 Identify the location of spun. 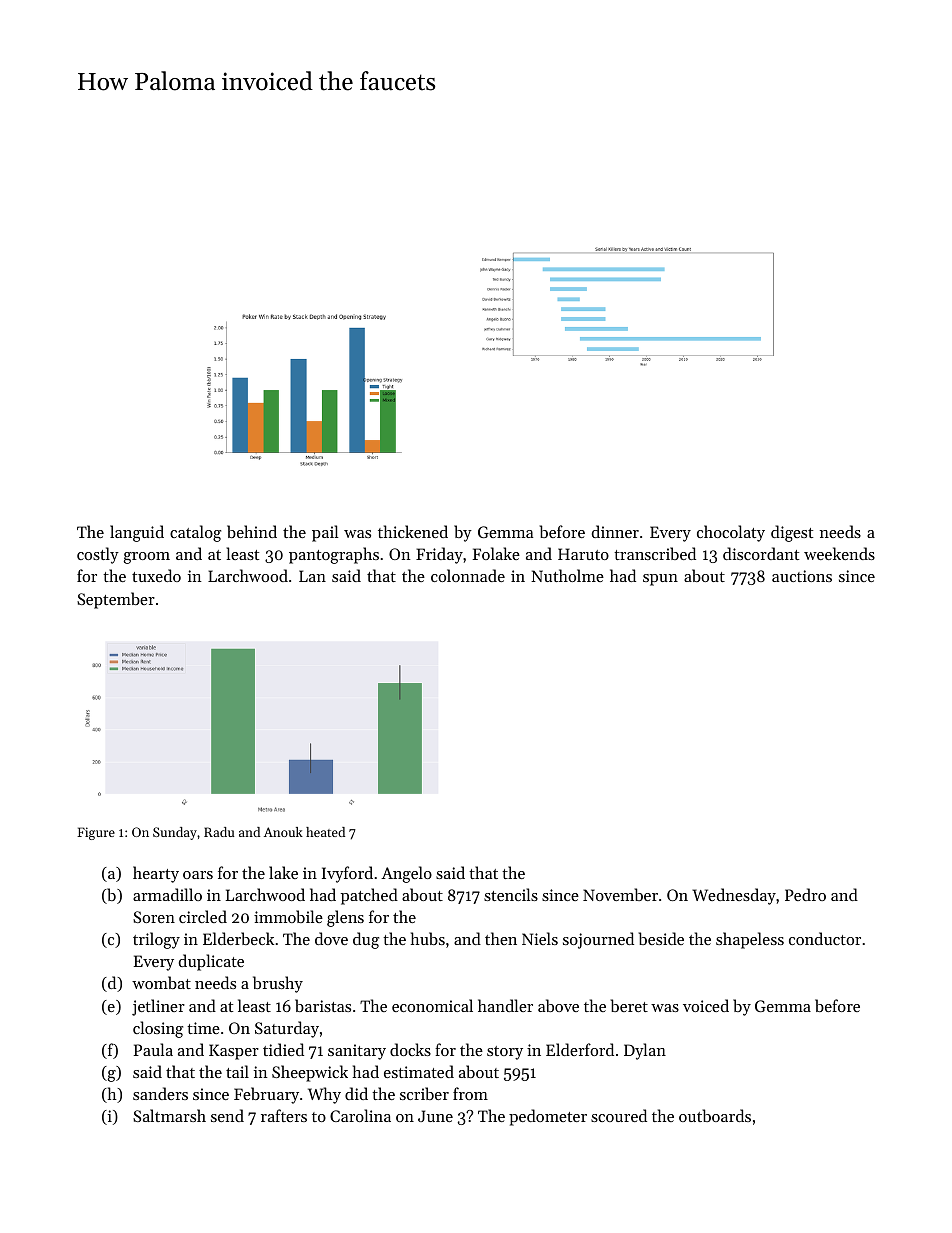
(660, 580).
